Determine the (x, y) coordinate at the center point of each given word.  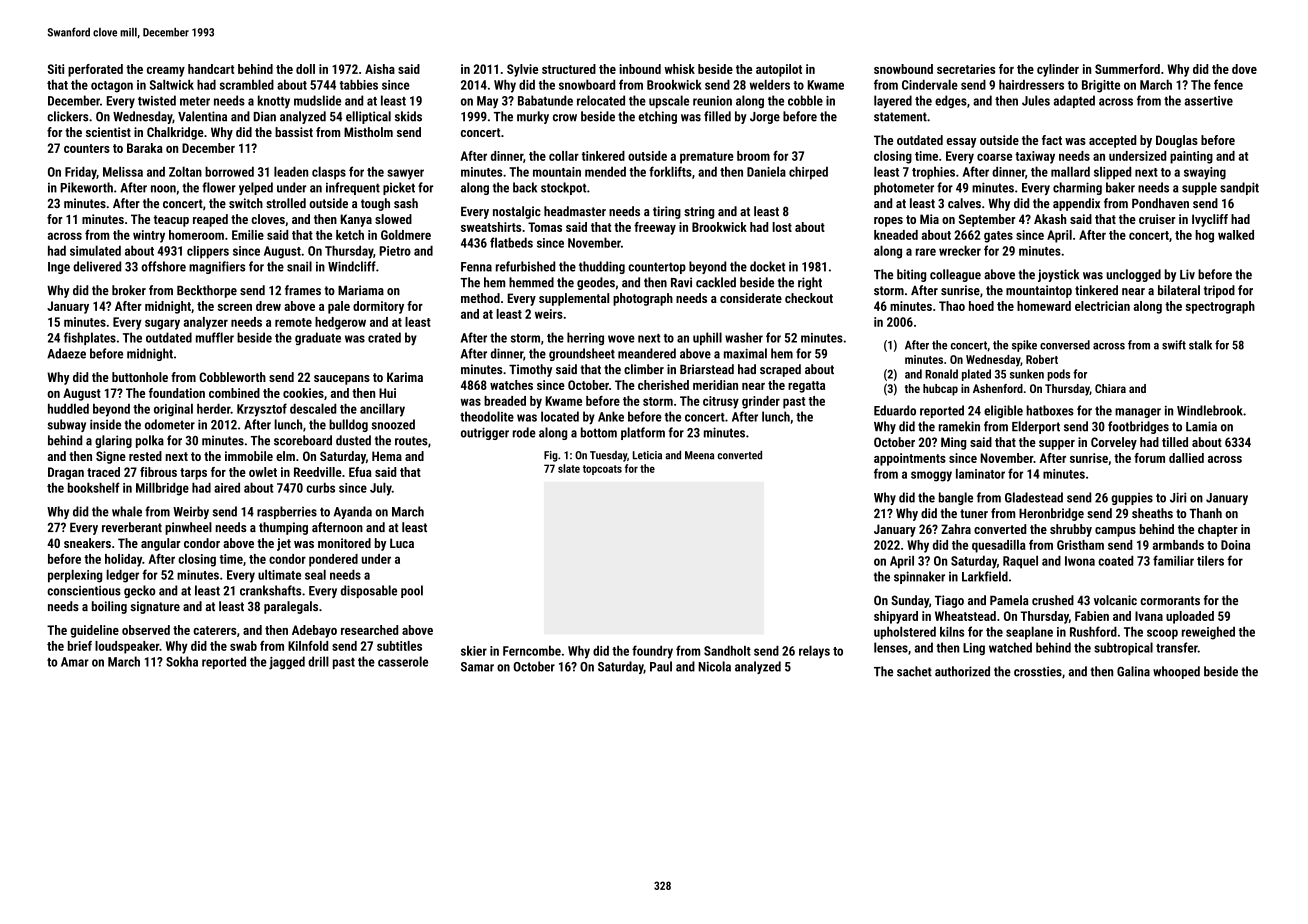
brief (80, 646)
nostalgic (517, 212)
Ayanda (353, 512)
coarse (994, 157)
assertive (1208, 101)
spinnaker (919, 577)
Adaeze (66, 353)
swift (1174, 345)
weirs (549, 314)
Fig (551, 456)
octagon (112, 87)
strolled (286, 203)
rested (145, 456)
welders (770, 84)
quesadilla (999, 546)
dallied (1186, 458)
